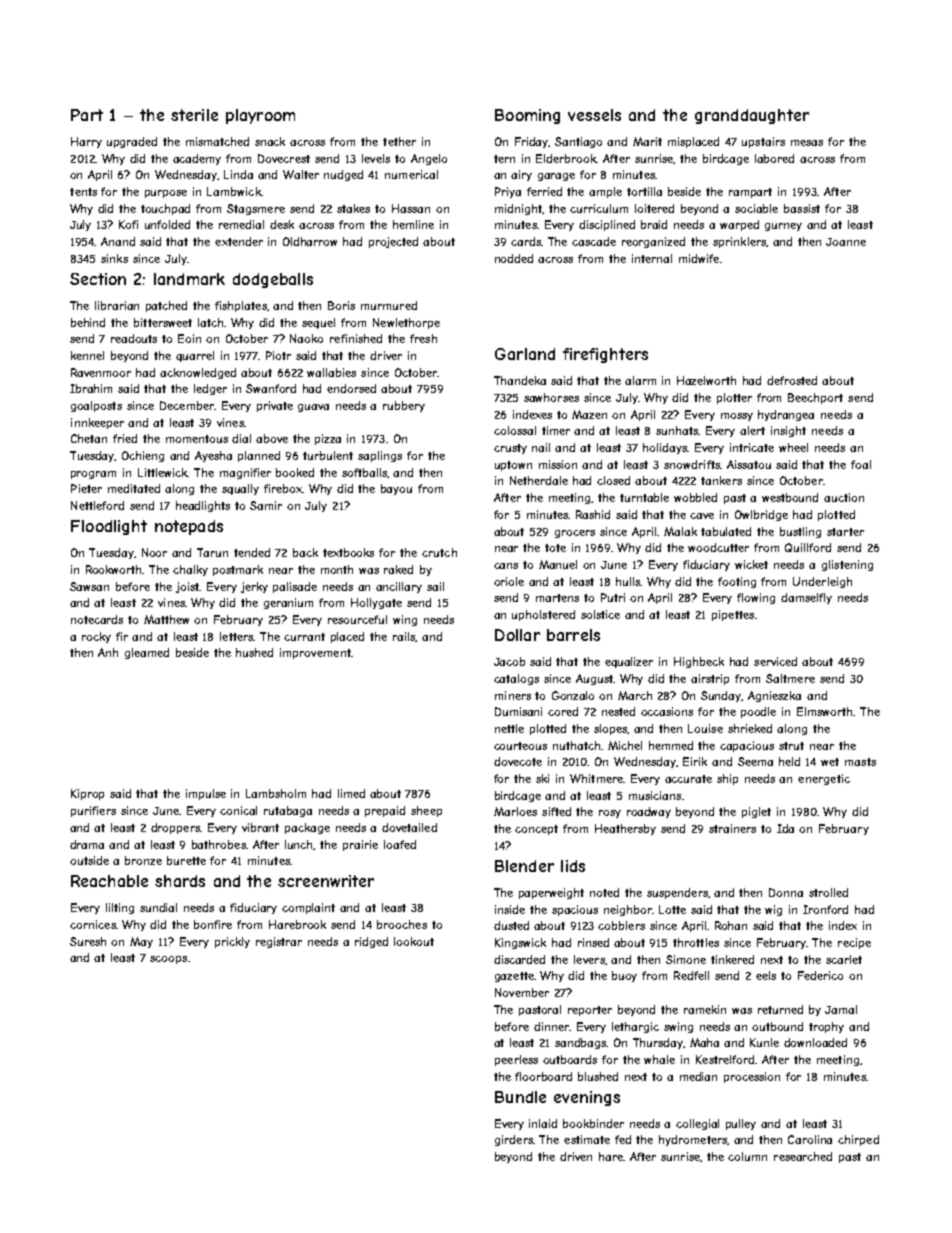 The width and height of the screenshot is (952, 1233). What do you see at coordinates (143, 860) in the screenshot?
I see `bronze` at bounding box center [143, 860].
